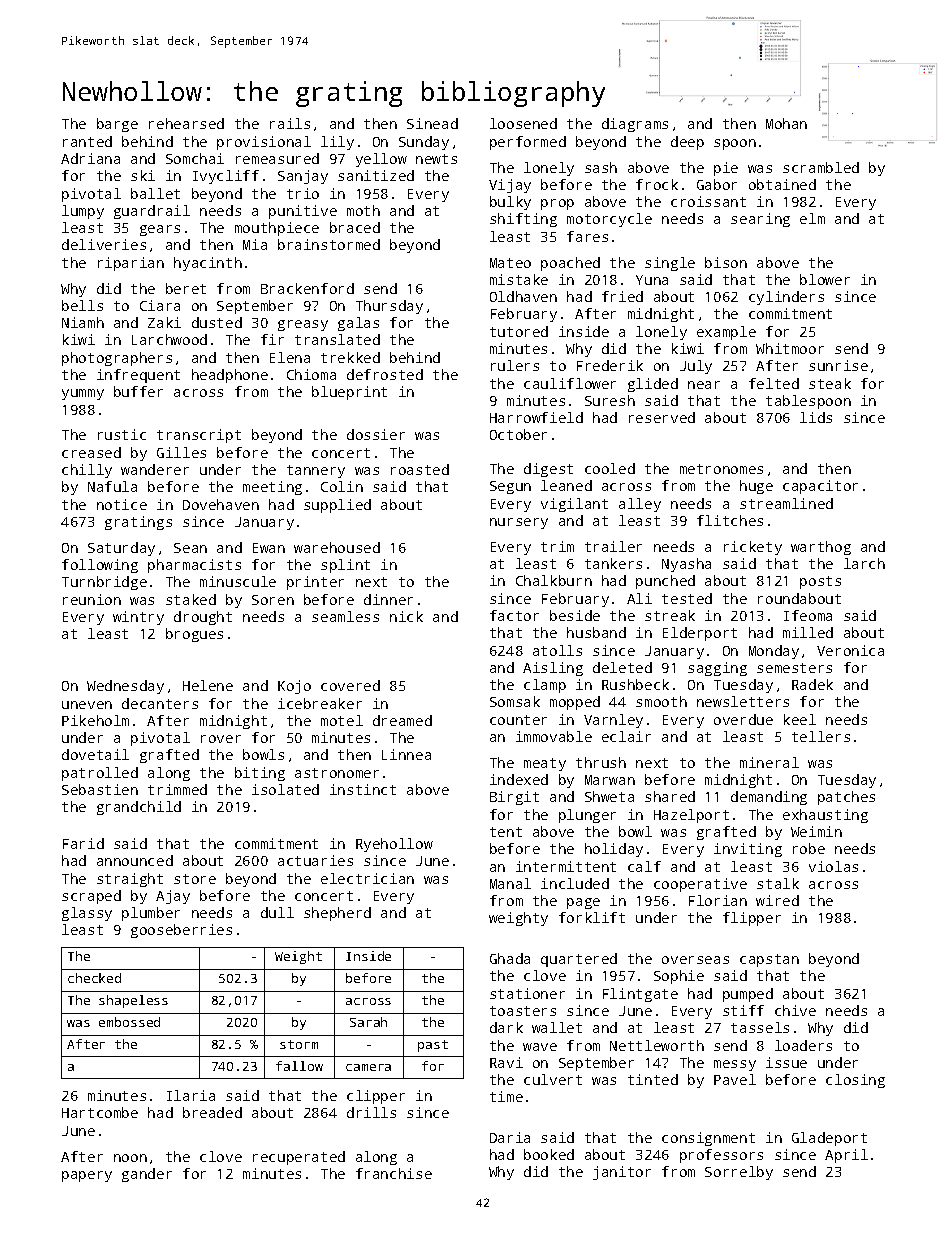 This screenshot has width=952, height=1233. What do you see at coordinates (208, 264) in the screenshot?
I see `hyacinth` at bounding box center [208, 264].
